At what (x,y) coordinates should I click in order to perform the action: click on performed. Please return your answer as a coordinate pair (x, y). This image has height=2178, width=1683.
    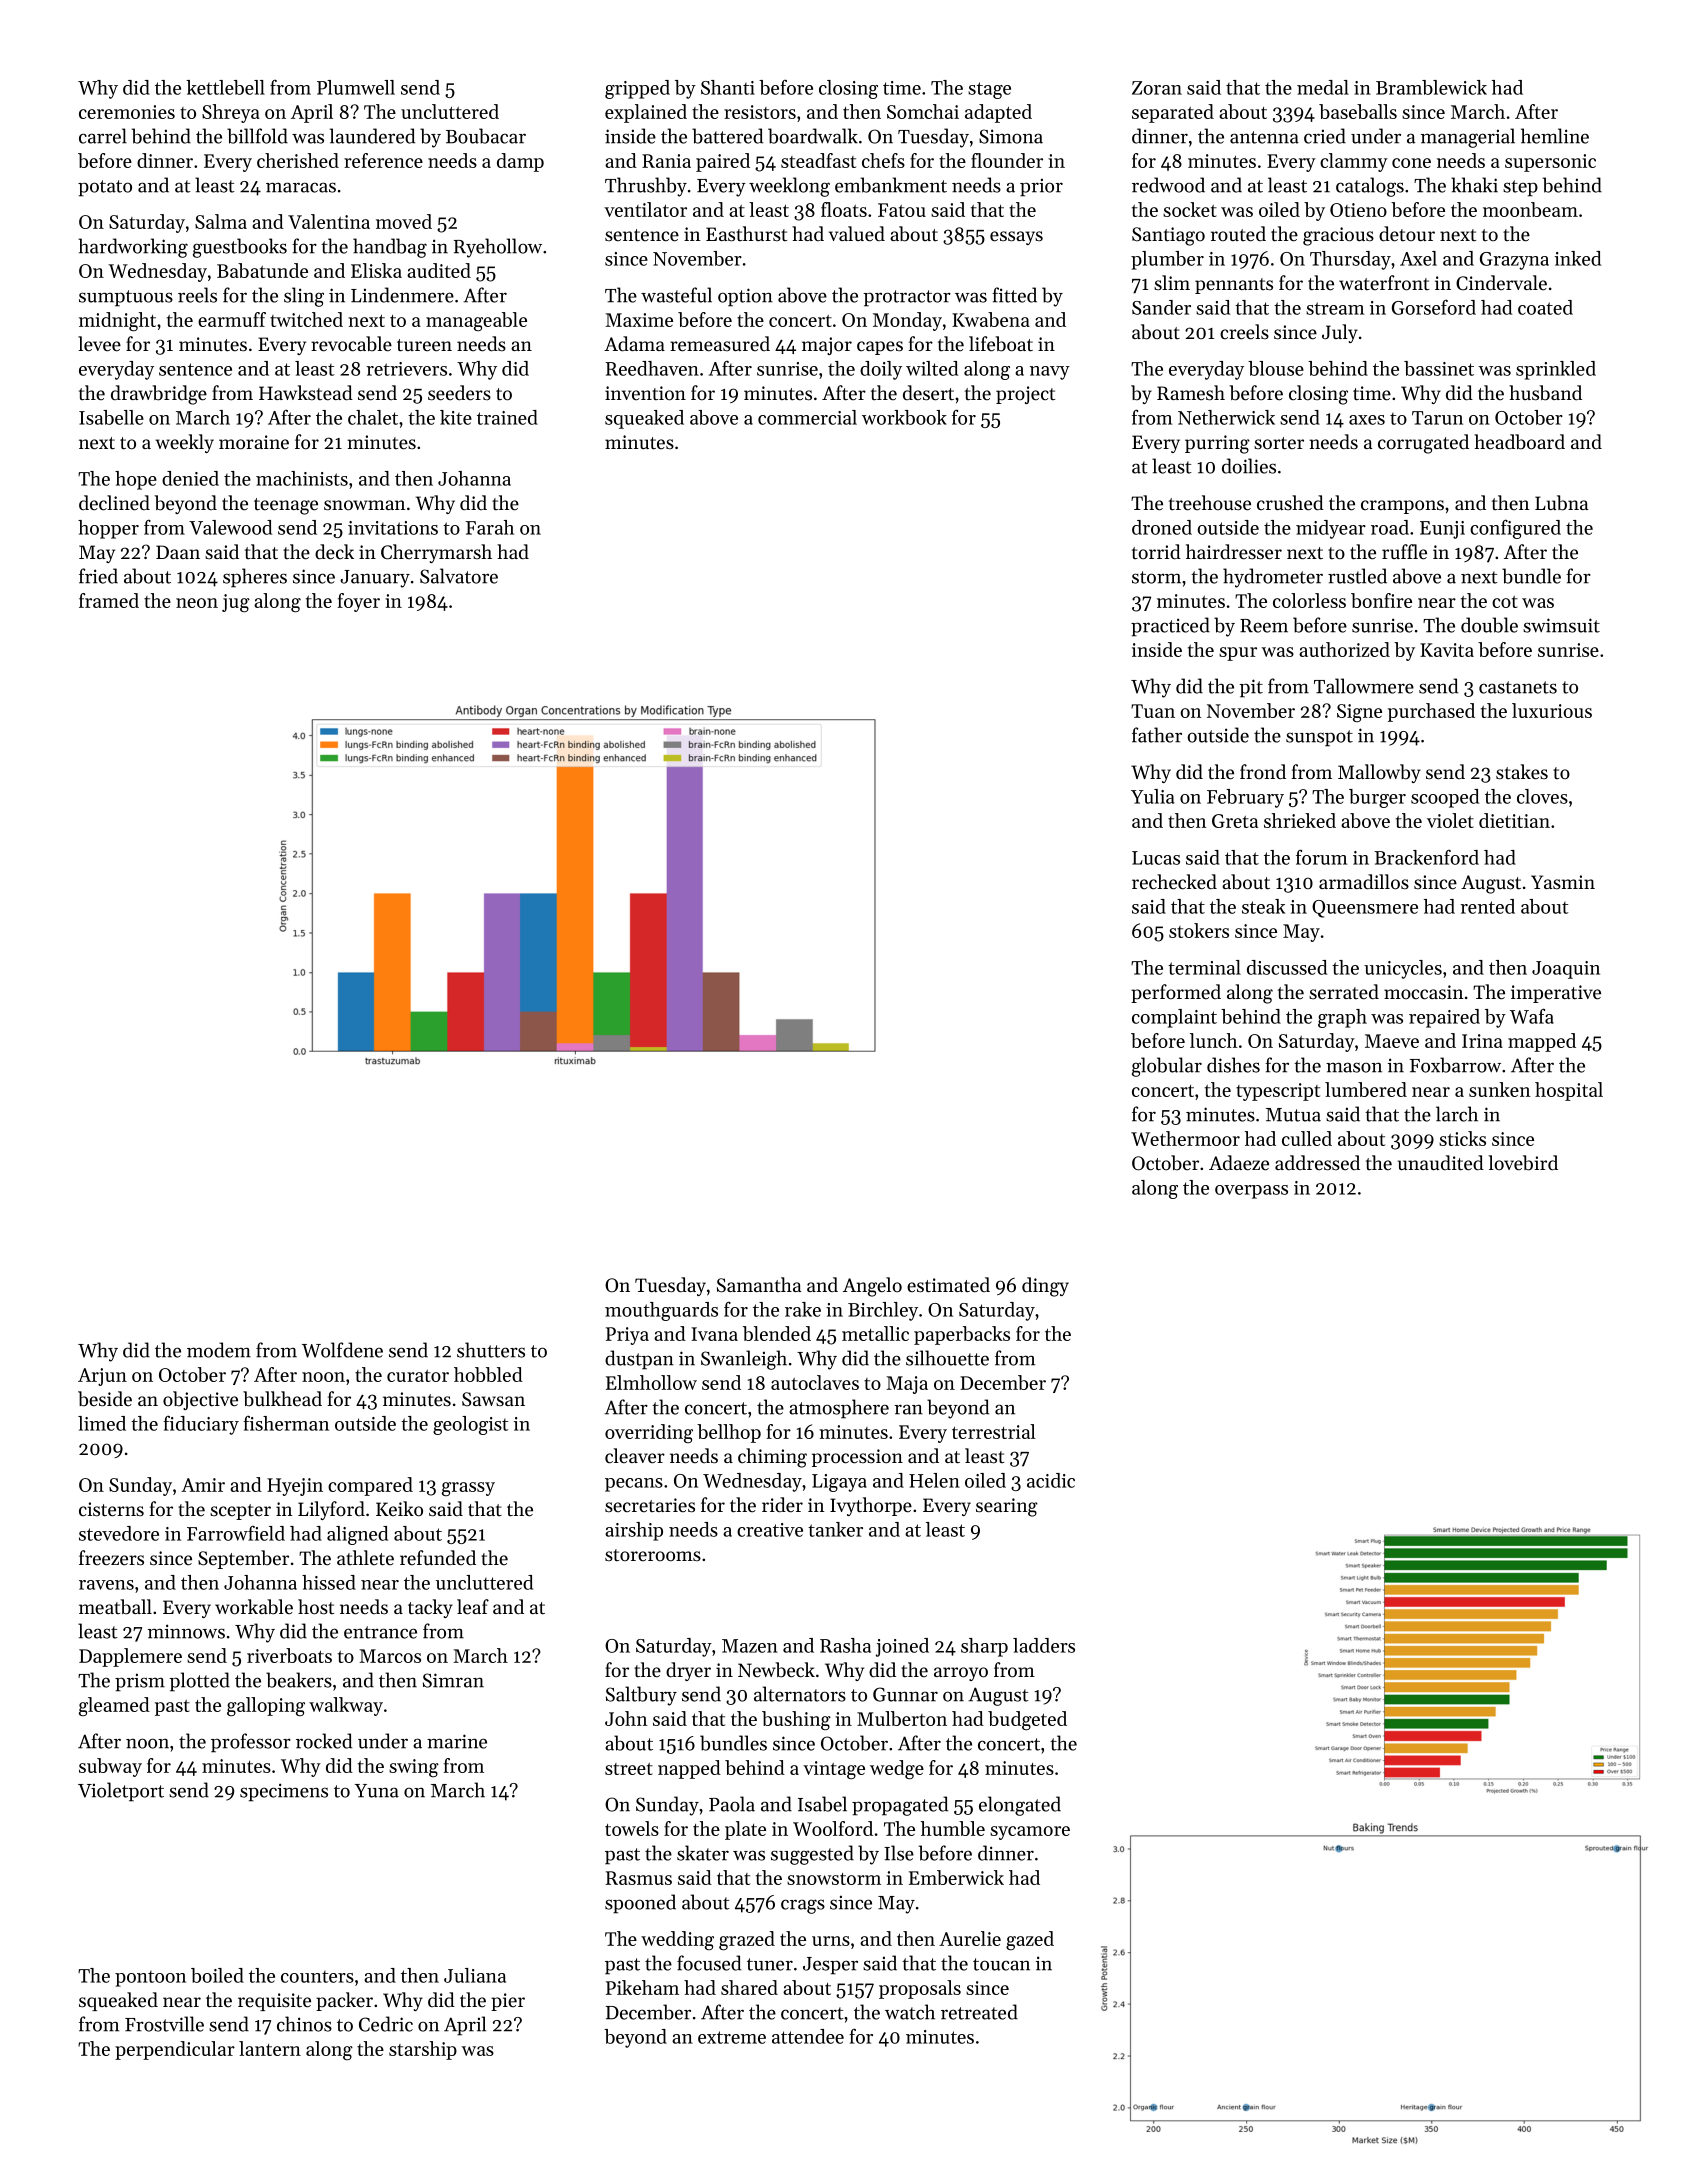
    Looking at the image, I should click on (1176, 993).
